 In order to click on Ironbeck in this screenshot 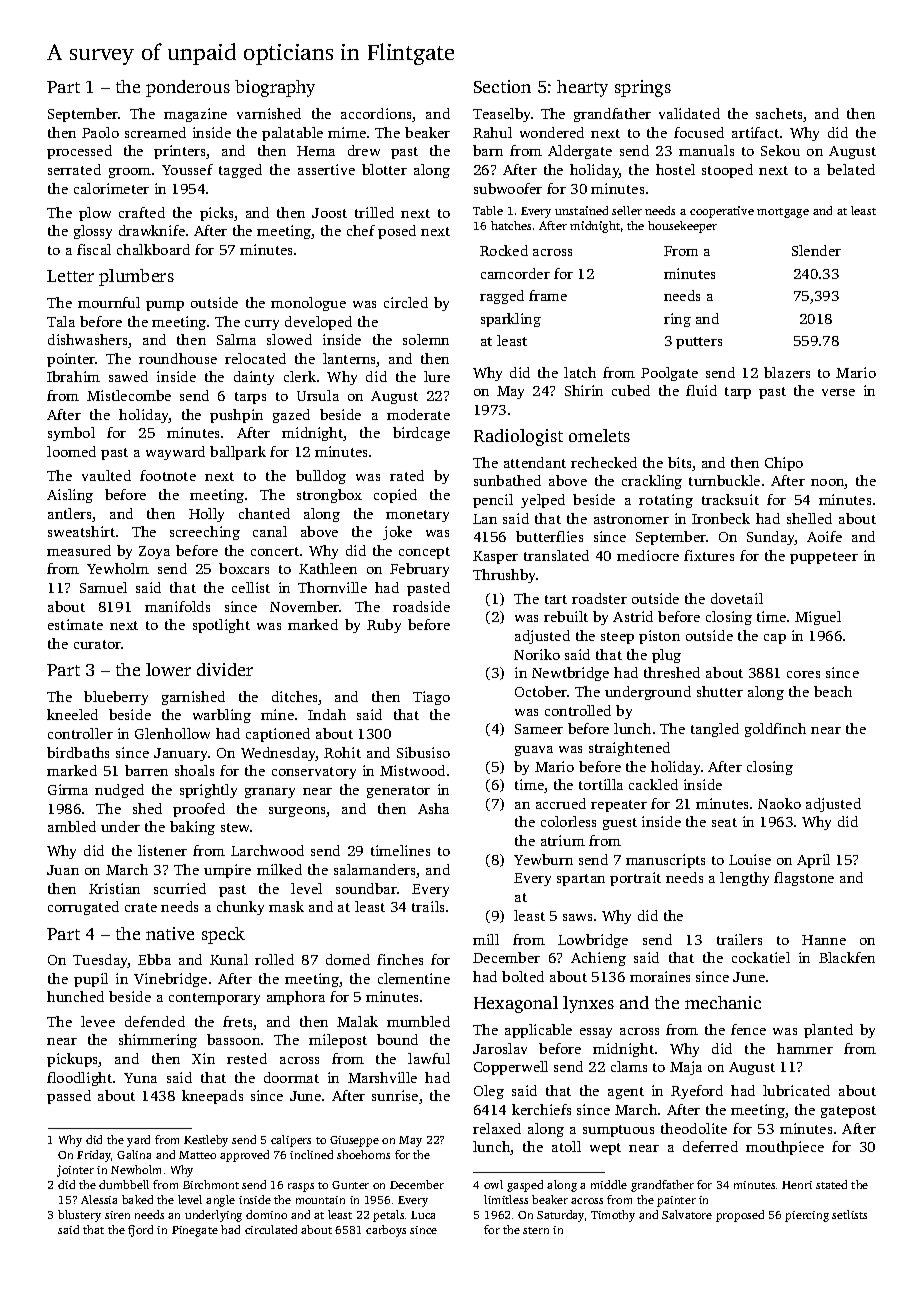, I will do `click(721, 518)`.
